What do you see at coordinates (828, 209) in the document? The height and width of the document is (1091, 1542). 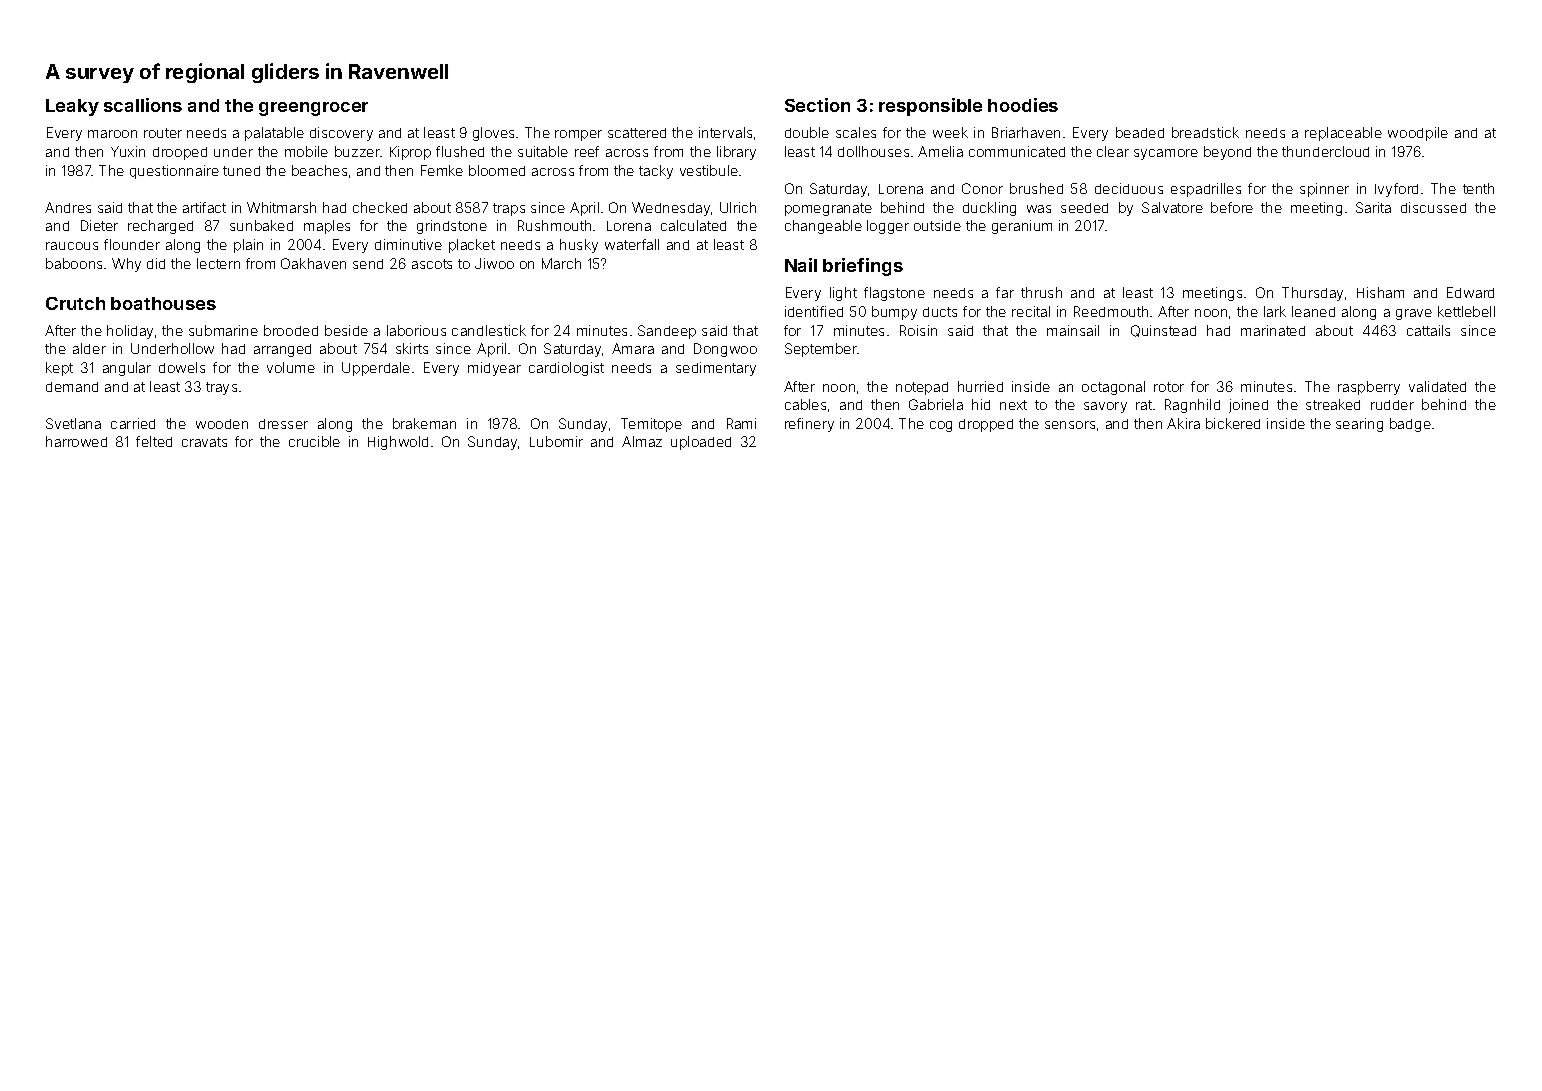 I see `pomegranate` at bounding box center [828, 209].
